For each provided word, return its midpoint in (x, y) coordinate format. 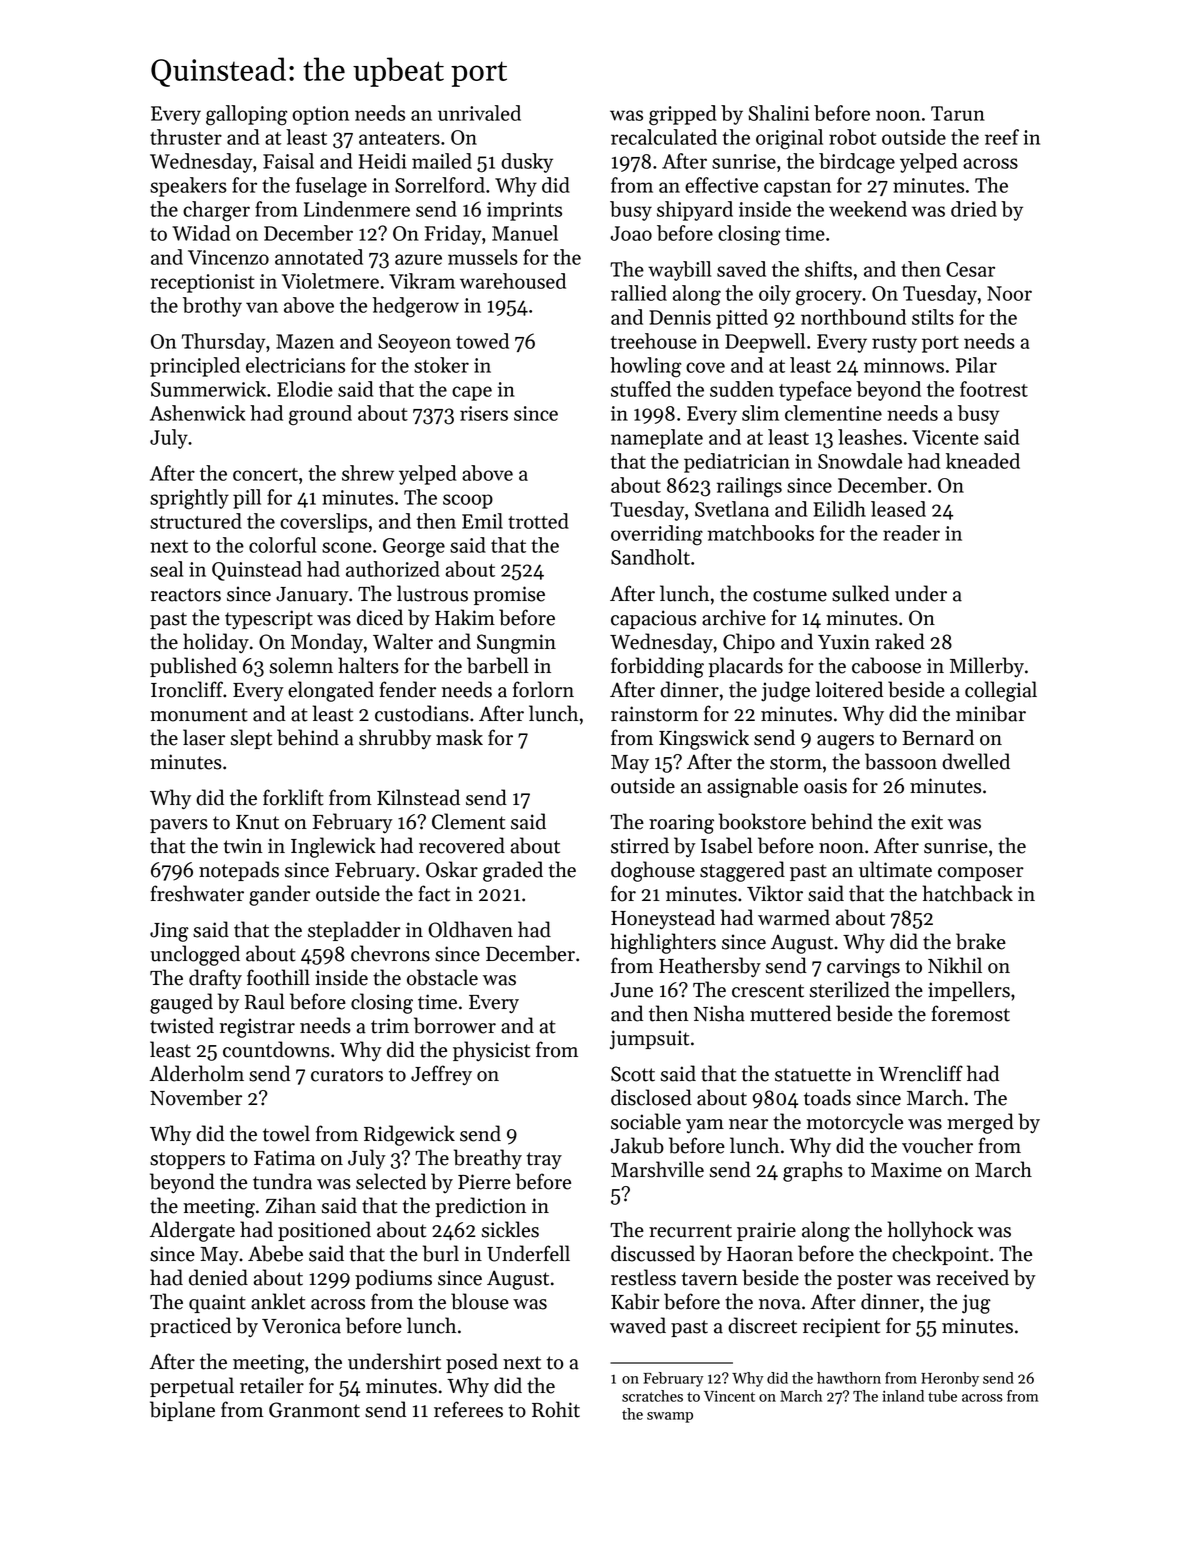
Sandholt (650, 557)
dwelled (976, 761)
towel (286, 1133)
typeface (815, 391)
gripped (682, 115)
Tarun (958, 113)
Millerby (987, 667)
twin (243, 846)
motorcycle (855, 1123)
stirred (640, 845)
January (312, 596)
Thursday (223, 343)
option (320, 115)
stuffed (641, 389)
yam (705, 1126)
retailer (272, 1385)
